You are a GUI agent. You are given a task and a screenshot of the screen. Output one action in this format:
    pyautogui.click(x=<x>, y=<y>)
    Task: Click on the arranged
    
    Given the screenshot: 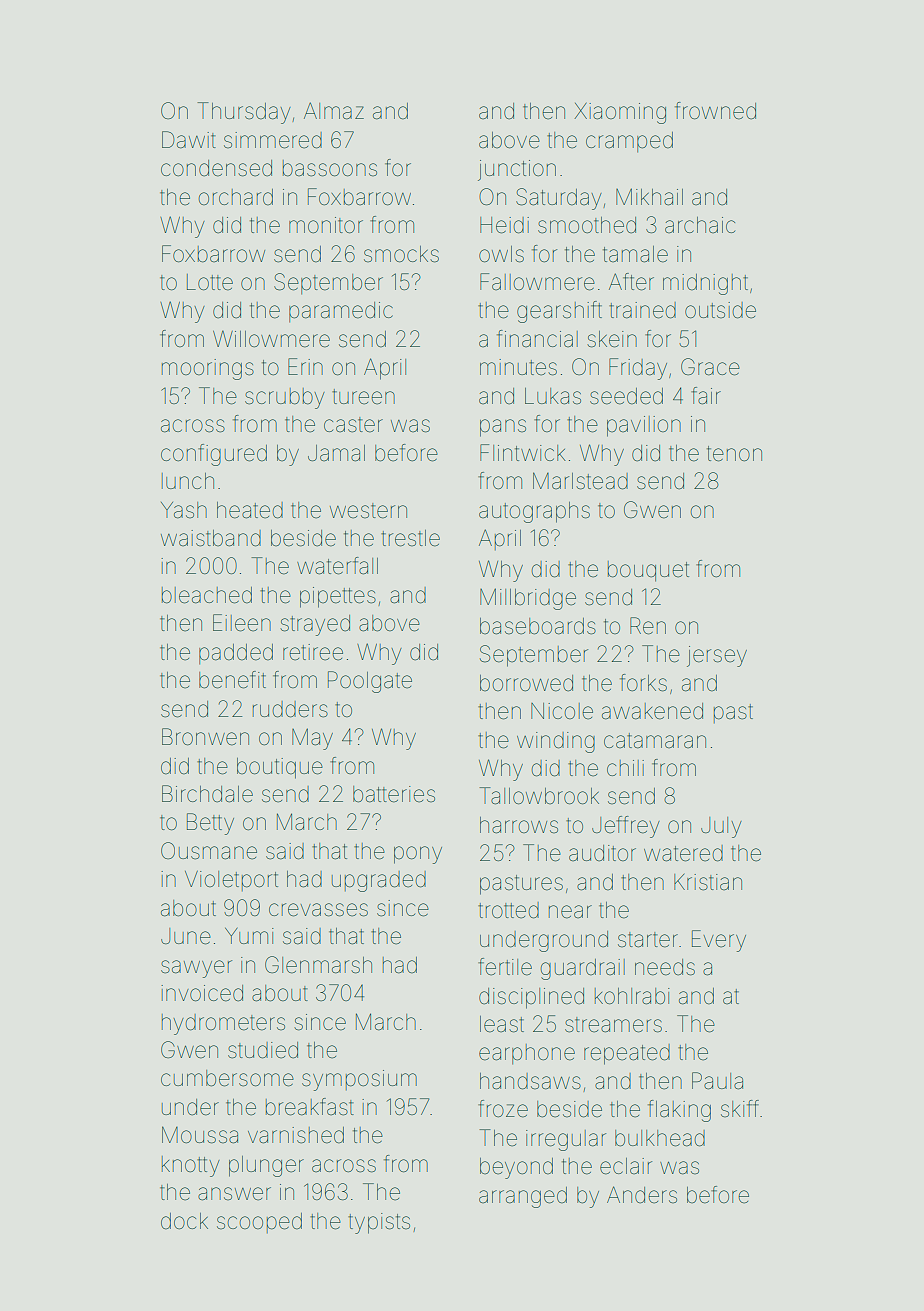 What is the action you would take?
    pyautogui.click(x=523, y=1197)
